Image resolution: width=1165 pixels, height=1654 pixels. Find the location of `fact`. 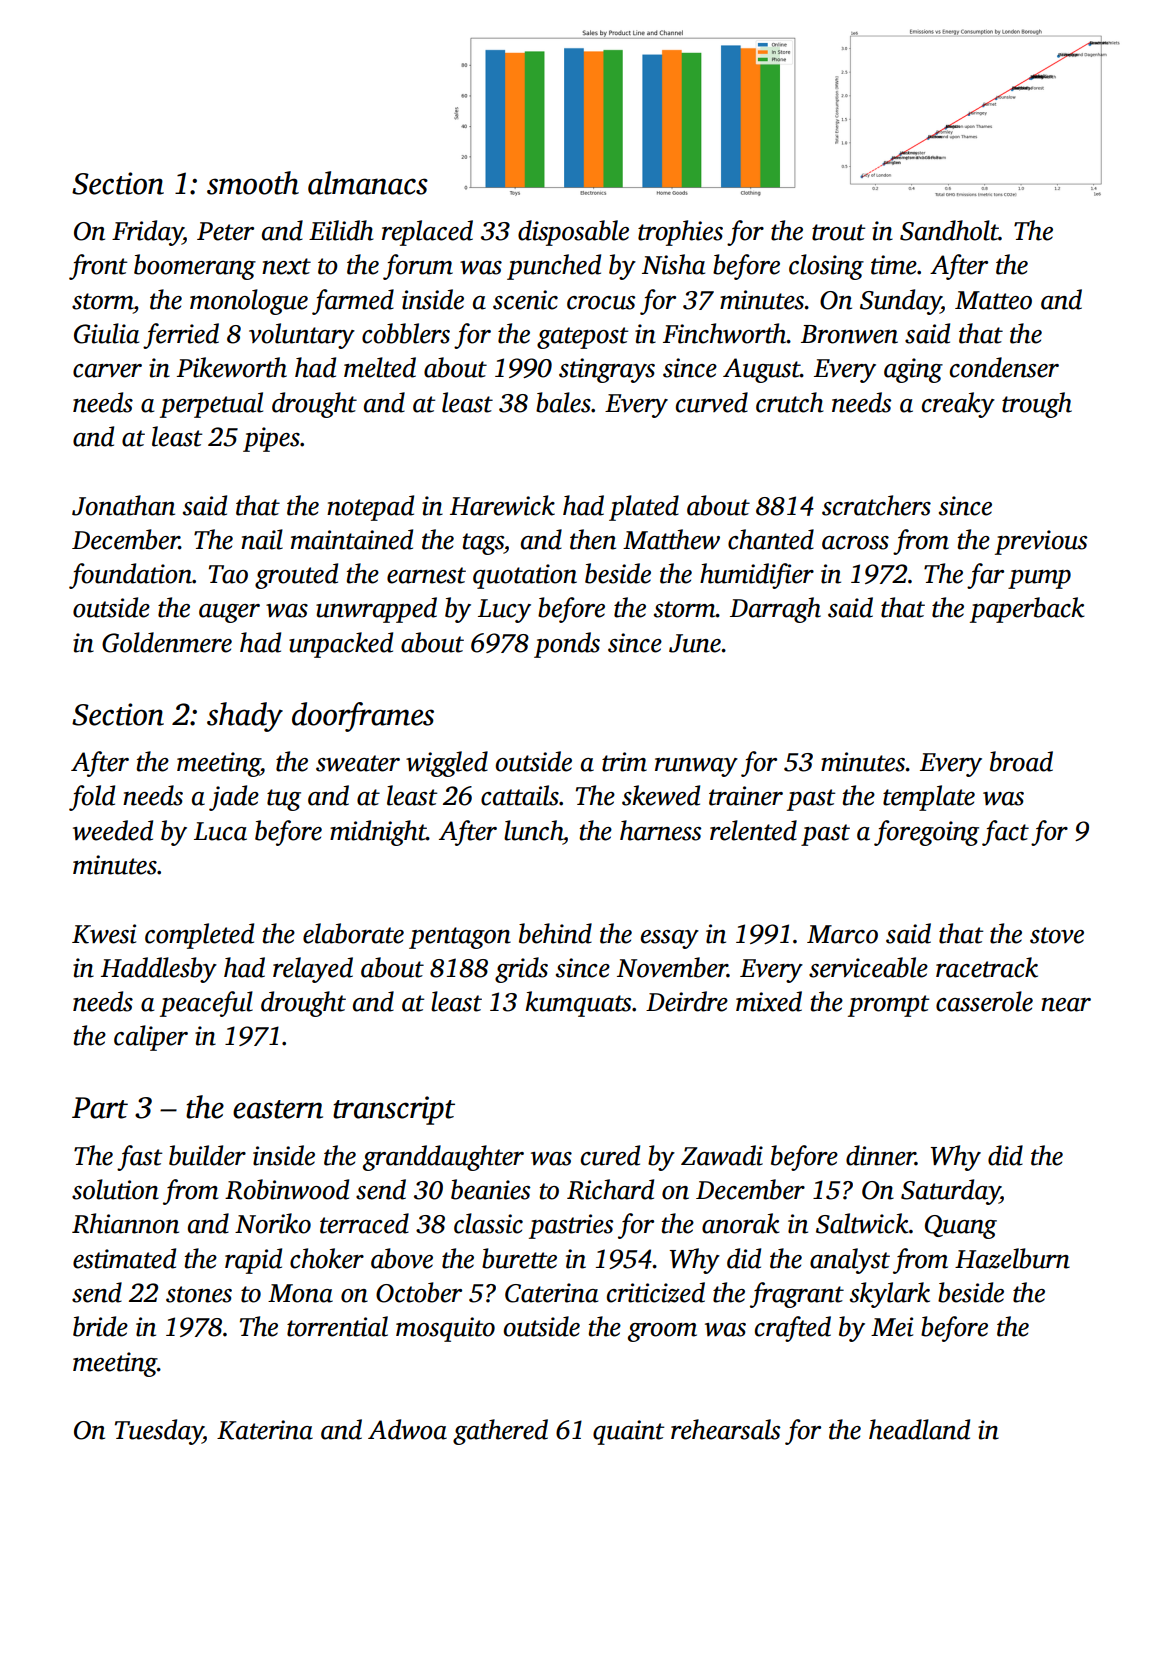

fact is located at coordinates (1005, 833).
